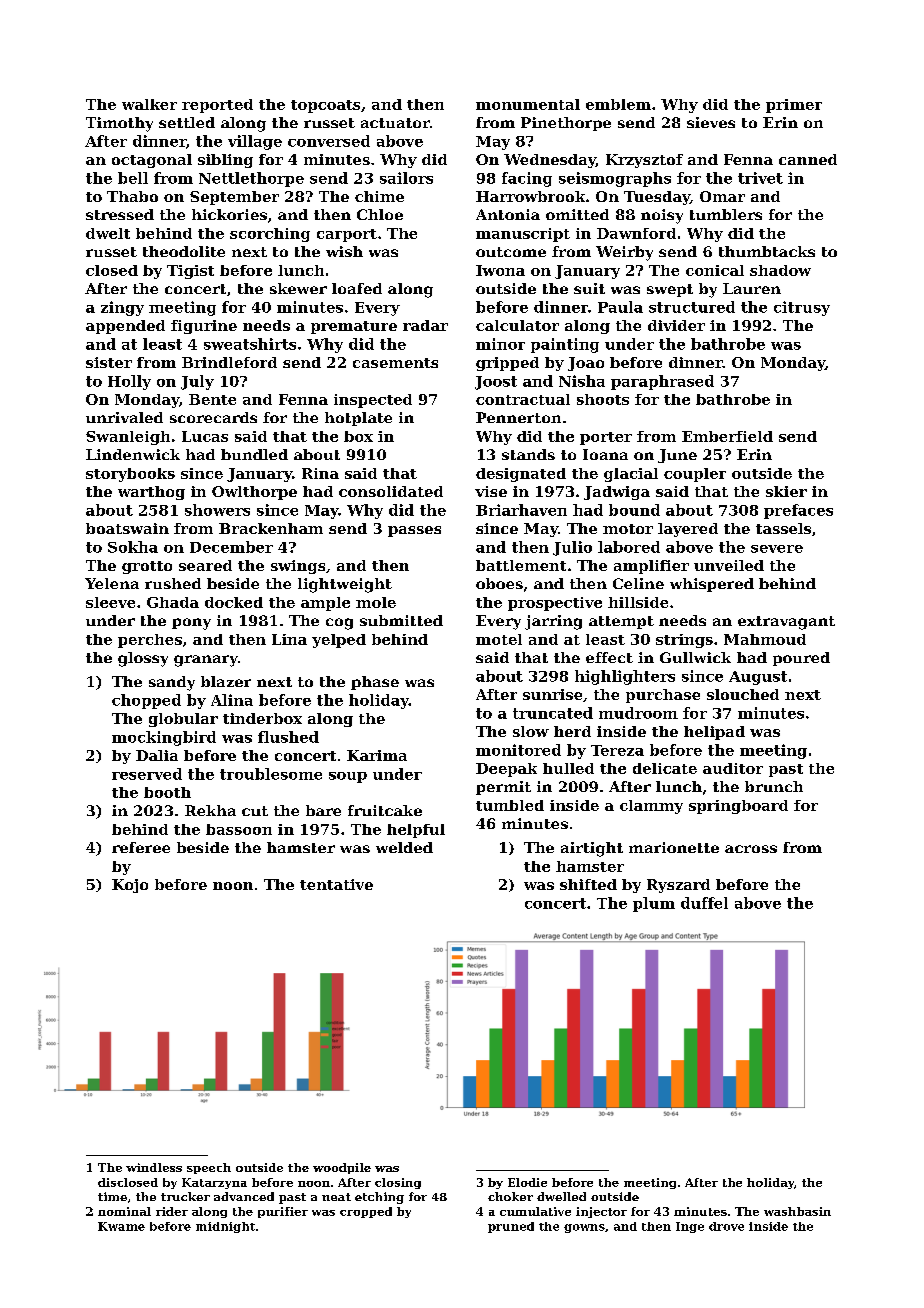  I want to click on poured, so click(801, 659).
